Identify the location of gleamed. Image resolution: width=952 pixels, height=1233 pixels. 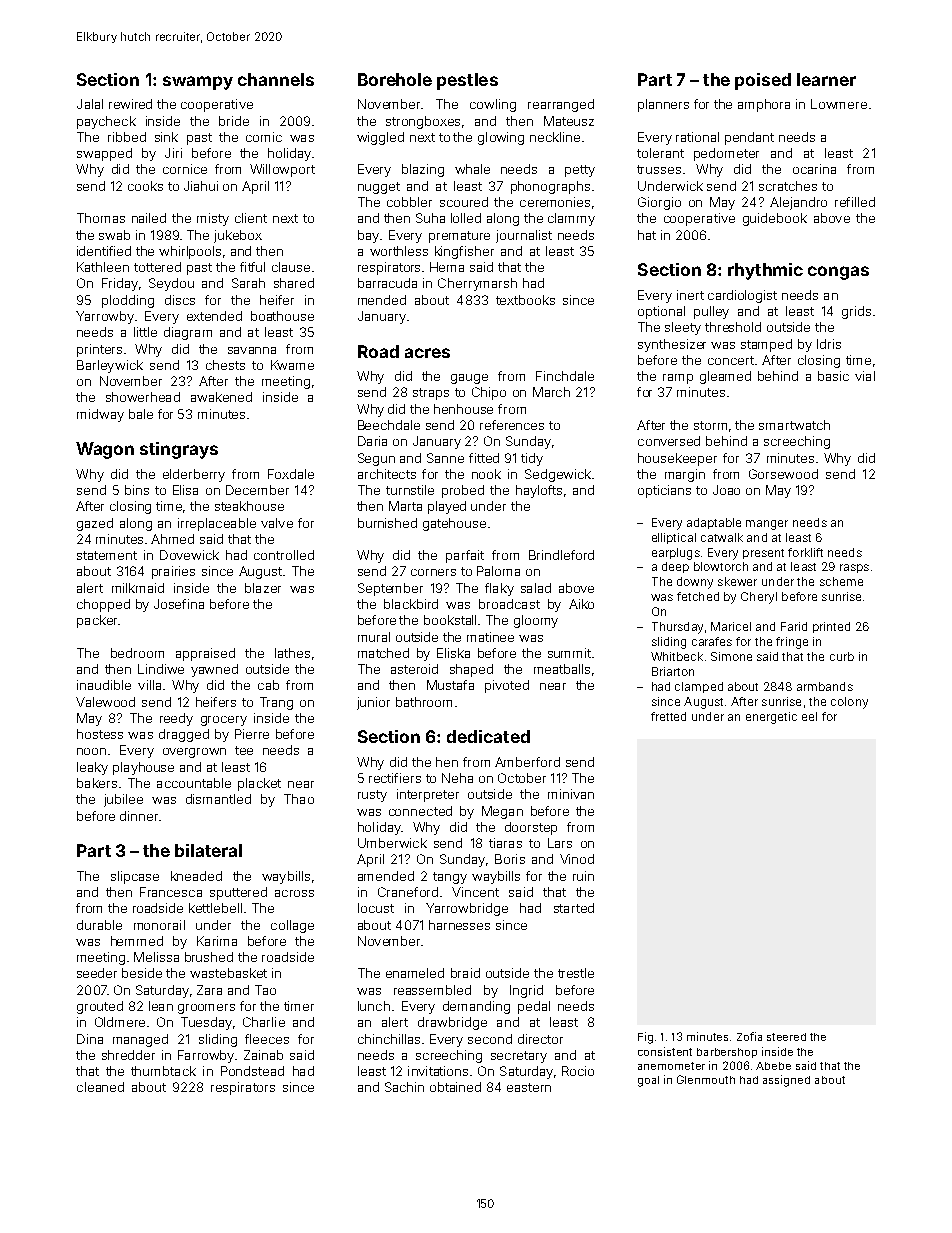
(725, 377).
